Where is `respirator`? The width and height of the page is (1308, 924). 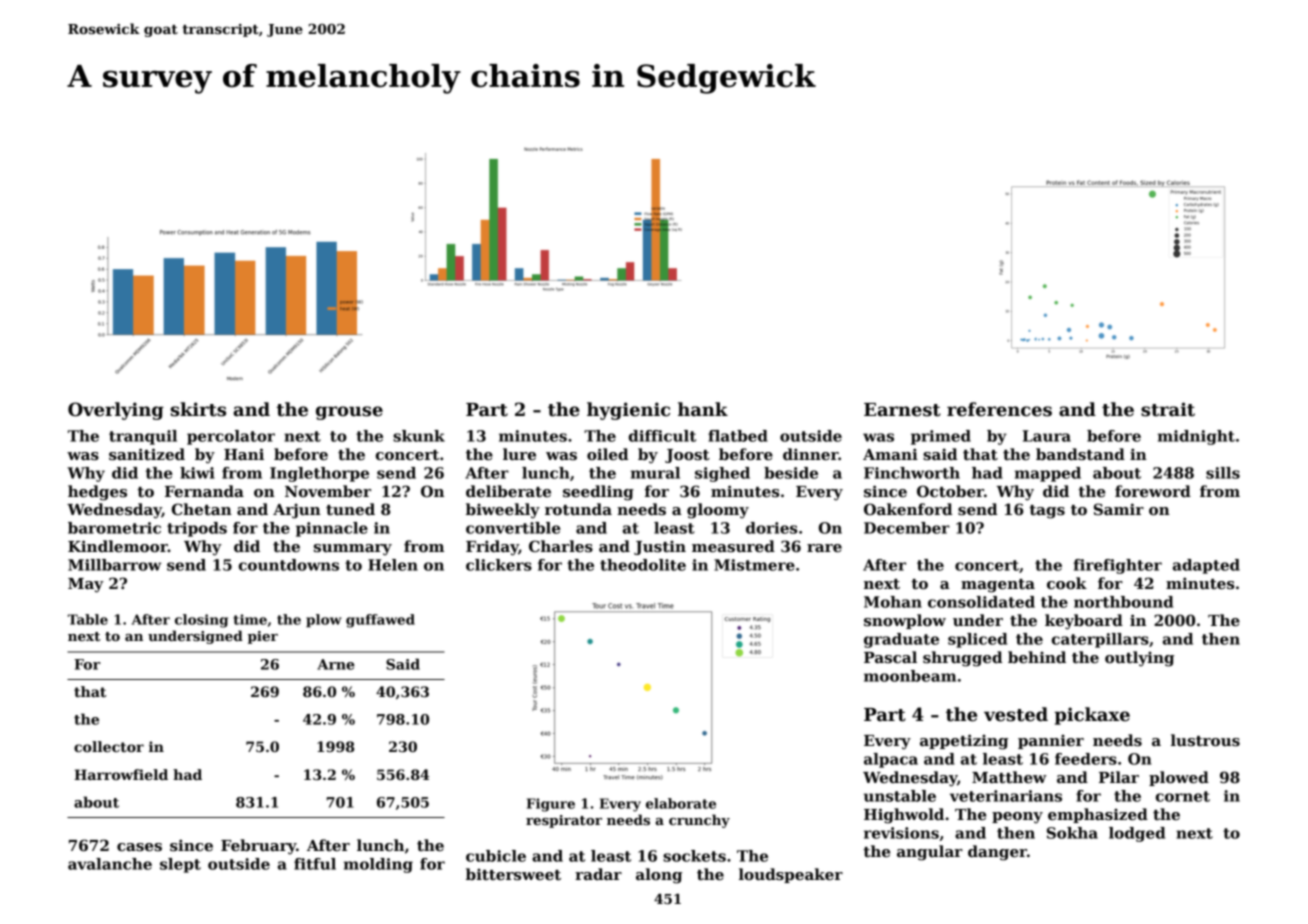 respirator is located at coordinates (564, 821).
